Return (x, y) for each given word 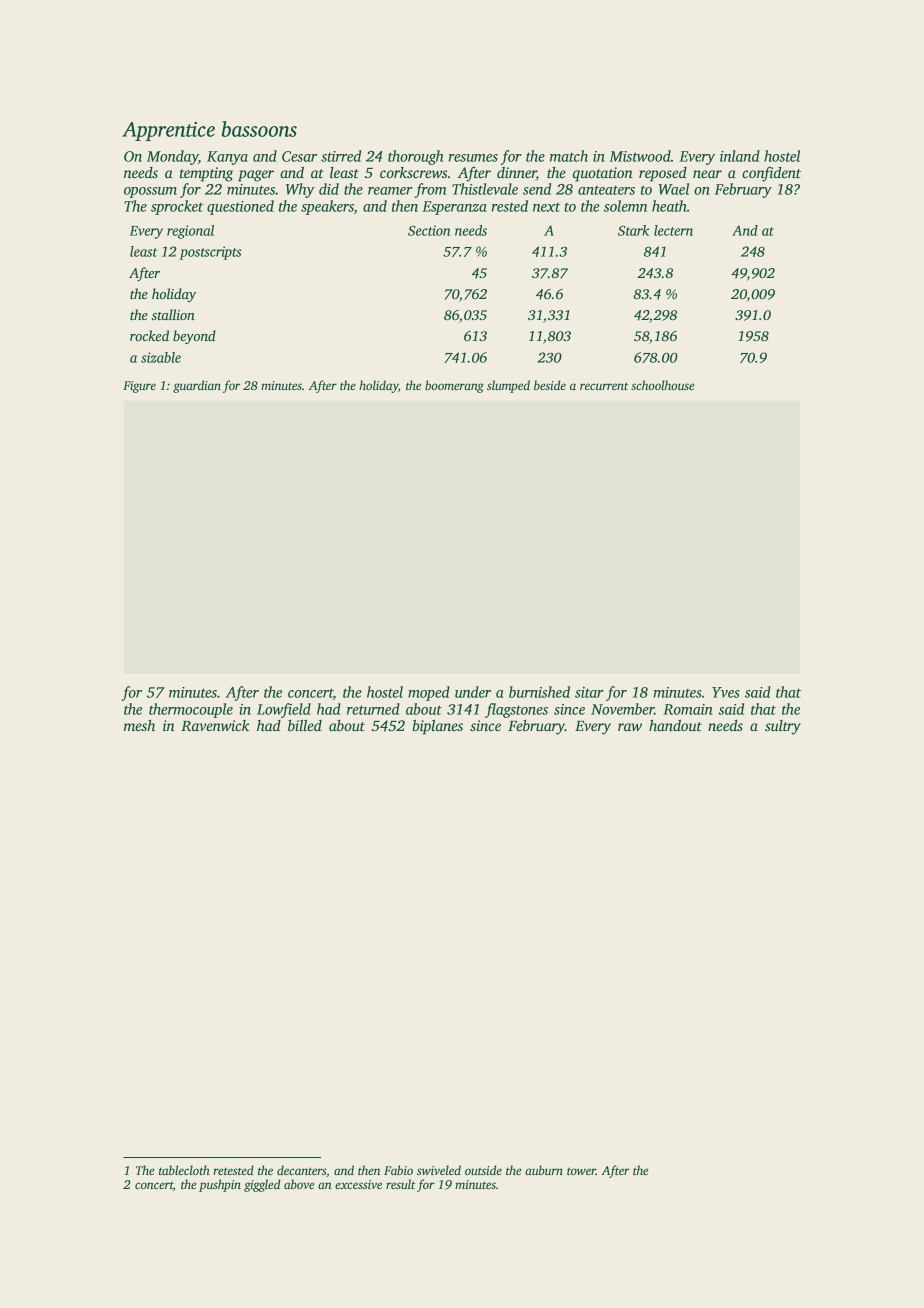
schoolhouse (662, 385)
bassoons (259, 129)
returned (373, 709)
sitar (589, 692)
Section (429, 230)
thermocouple (191, 710)
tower (581, 1171)
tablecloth (184, 1170)
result (401, 1184)
